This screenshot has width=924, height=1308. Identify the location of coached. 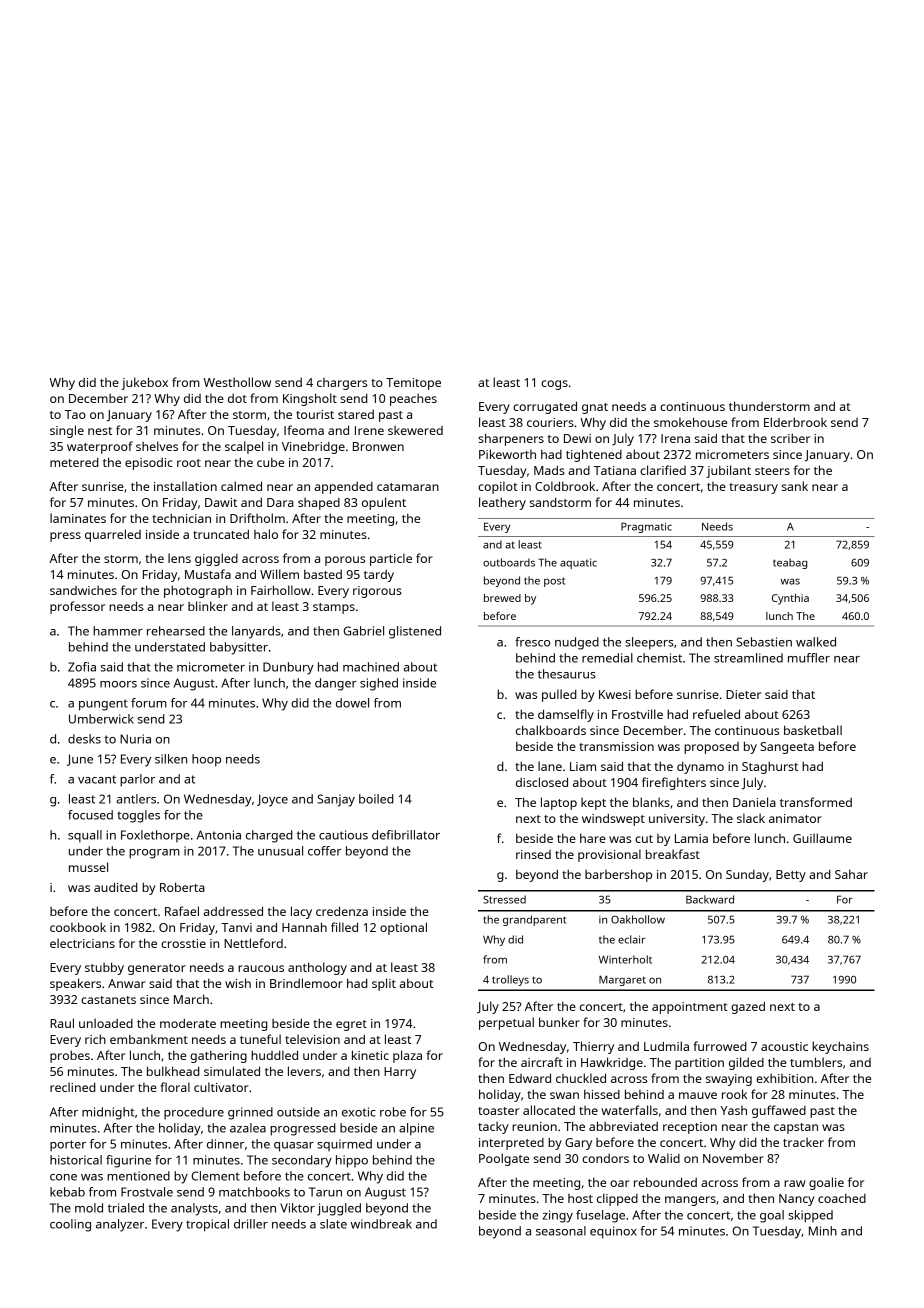
(842, 1198).
